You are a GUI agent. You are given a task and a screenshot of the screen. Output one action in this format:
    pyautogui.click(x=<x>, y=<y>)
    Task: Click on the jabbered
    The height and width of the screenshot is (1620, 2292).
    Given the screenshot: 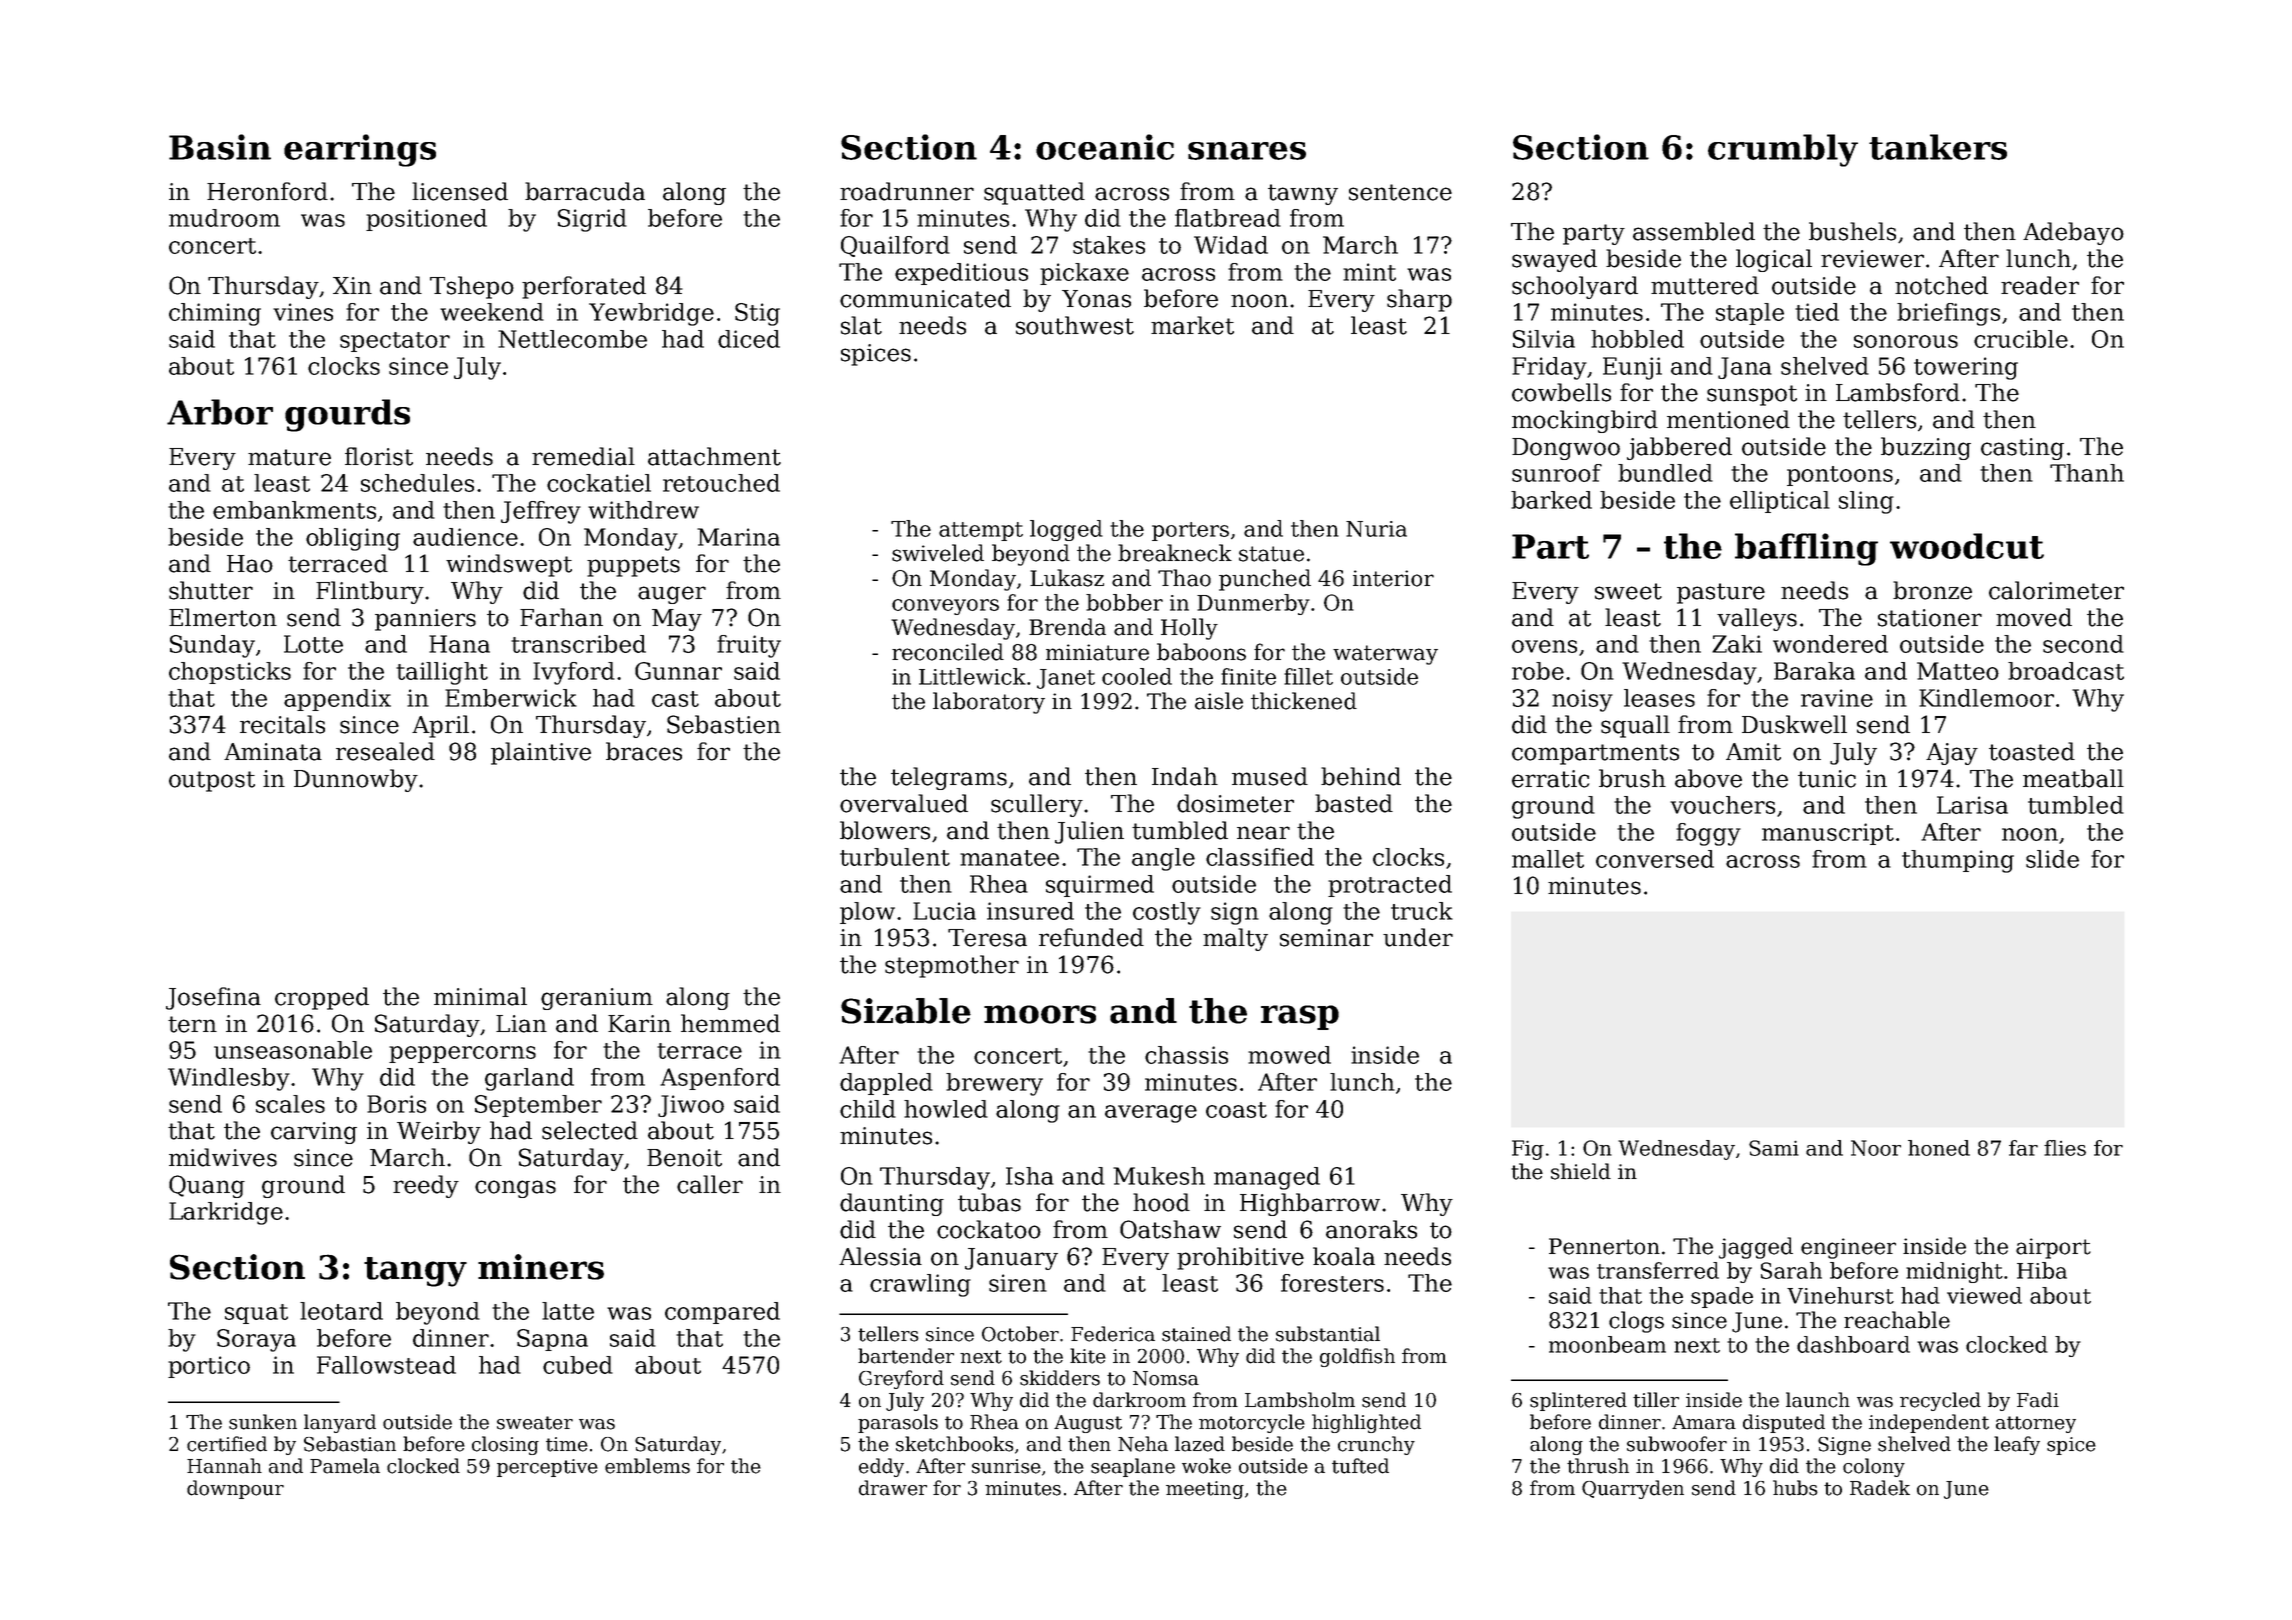 What is the action you would take?
    pyautogui.click(x=1679, y=448)
